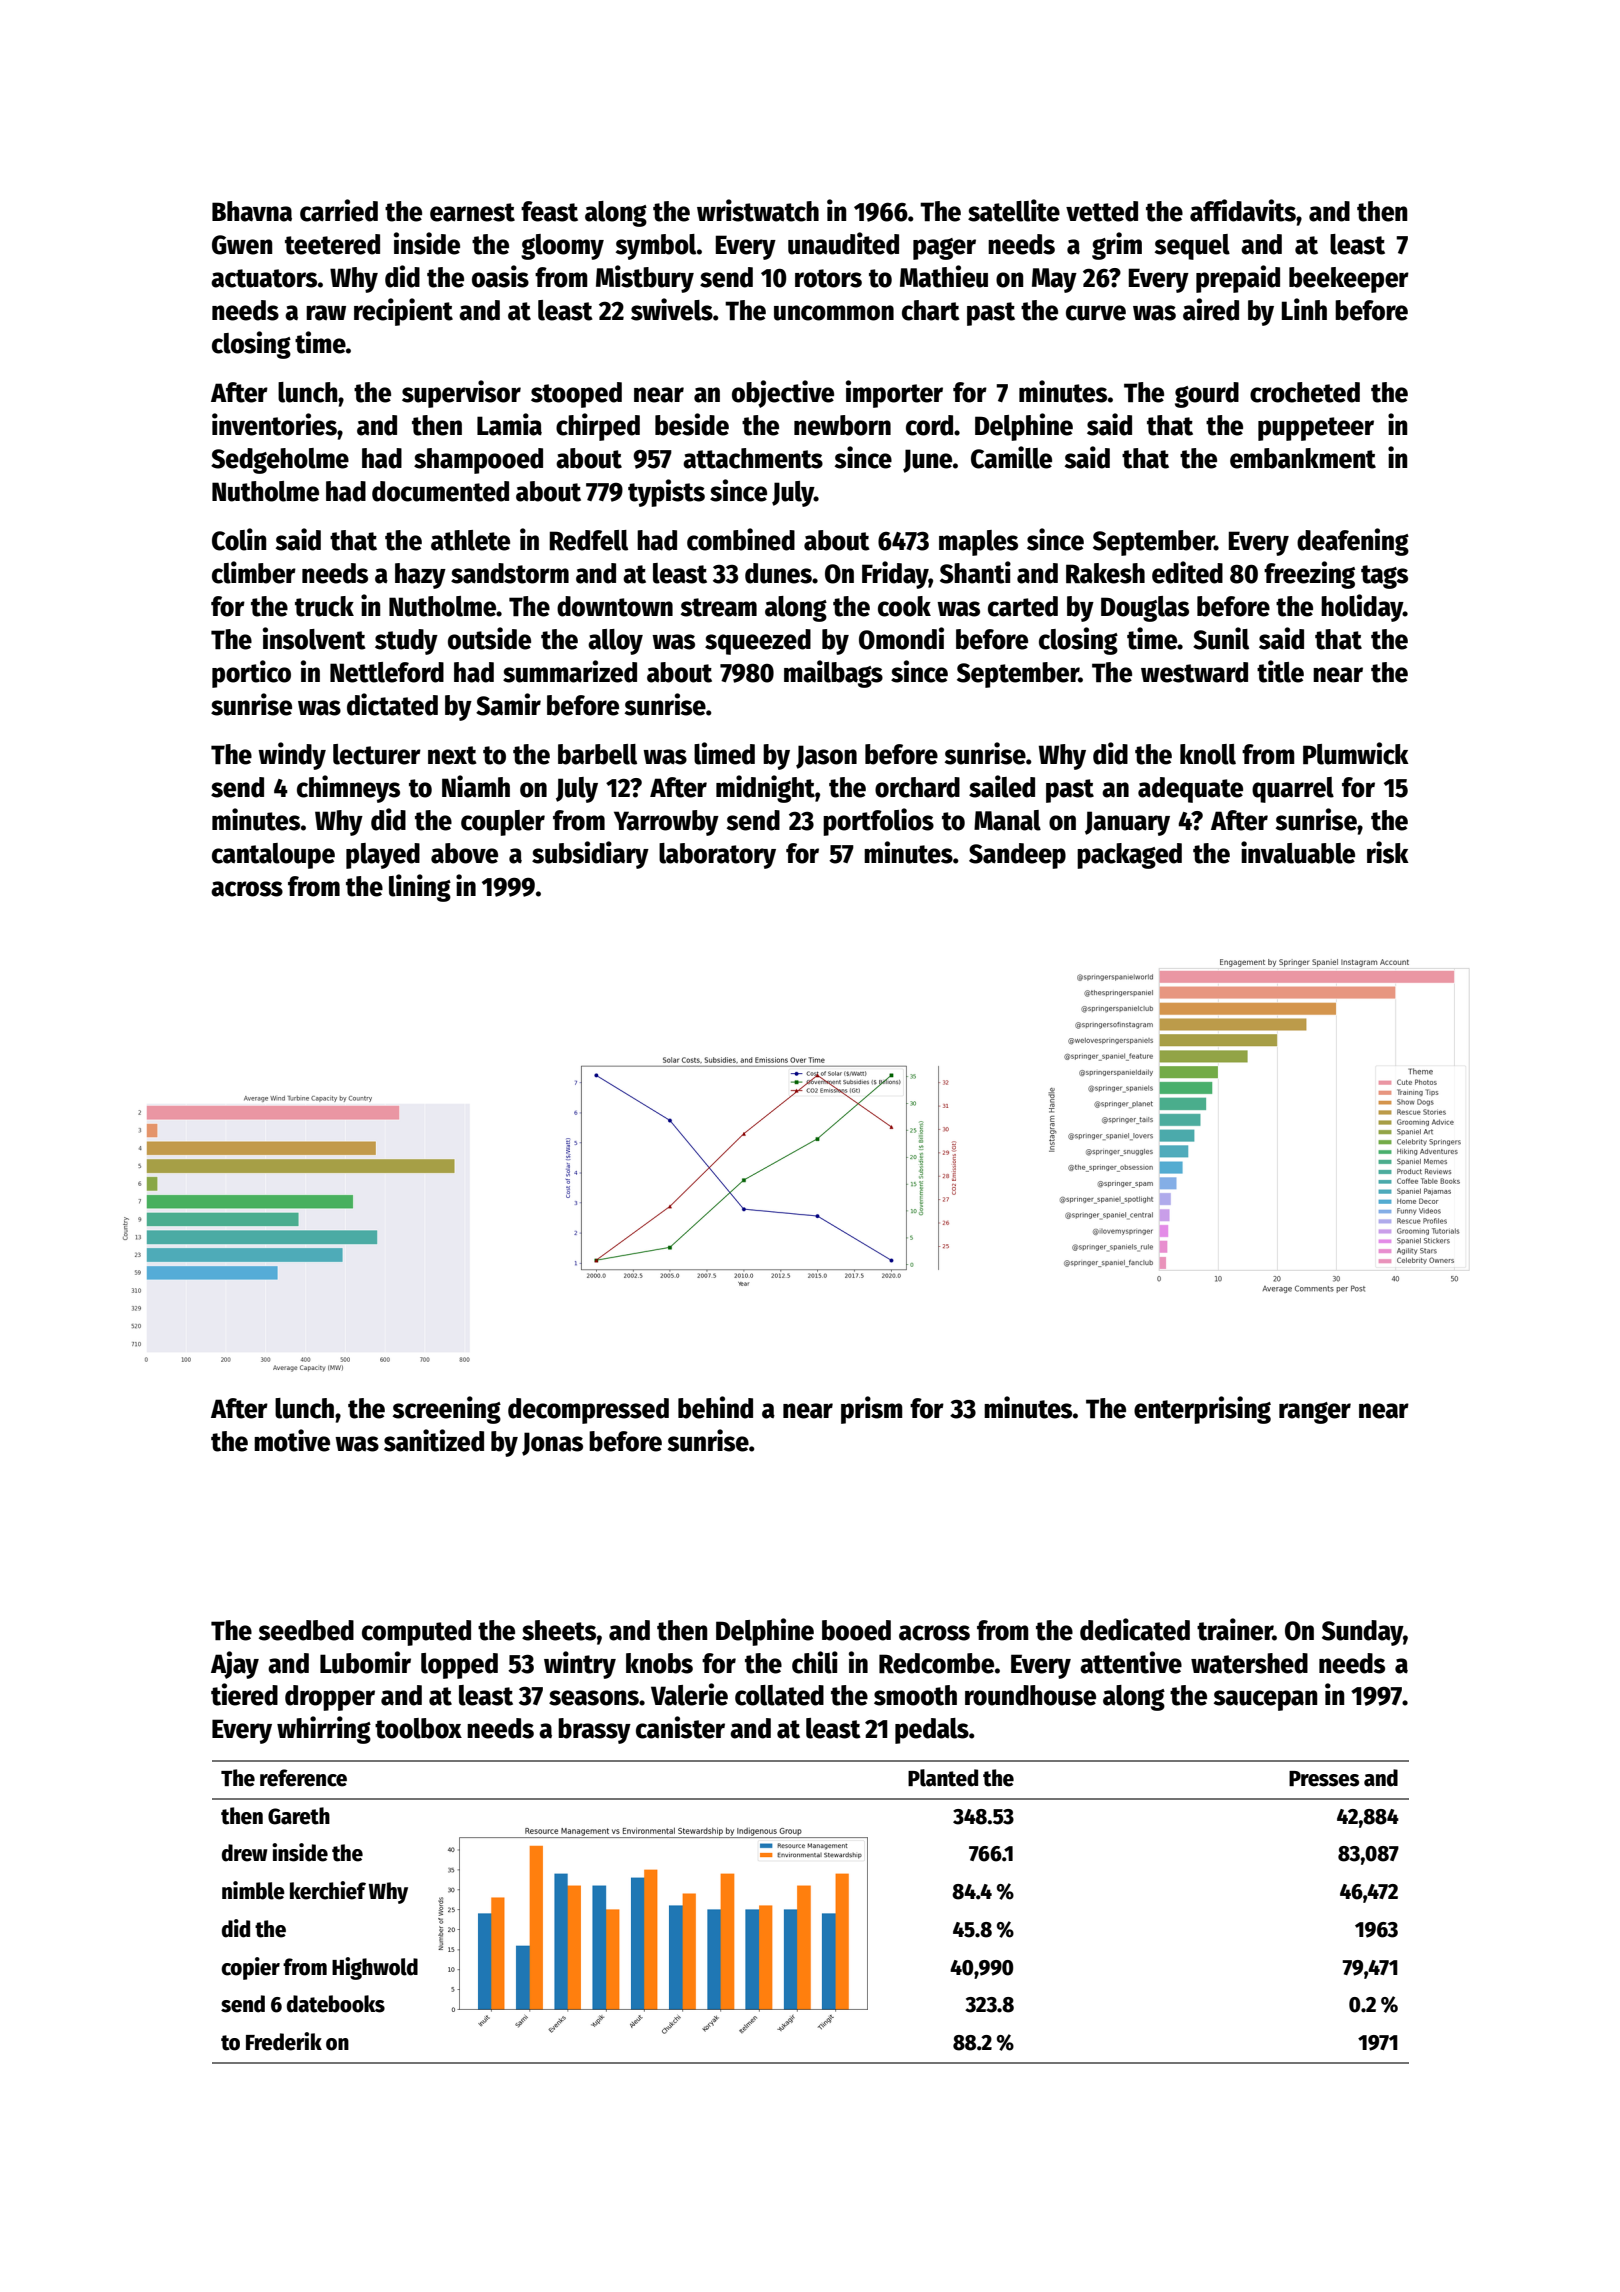 This screenshot has height=2292, width=1620. Describe the element at coordinates (284, 2041) in the screenshot. I see `Frederik` at that location.
